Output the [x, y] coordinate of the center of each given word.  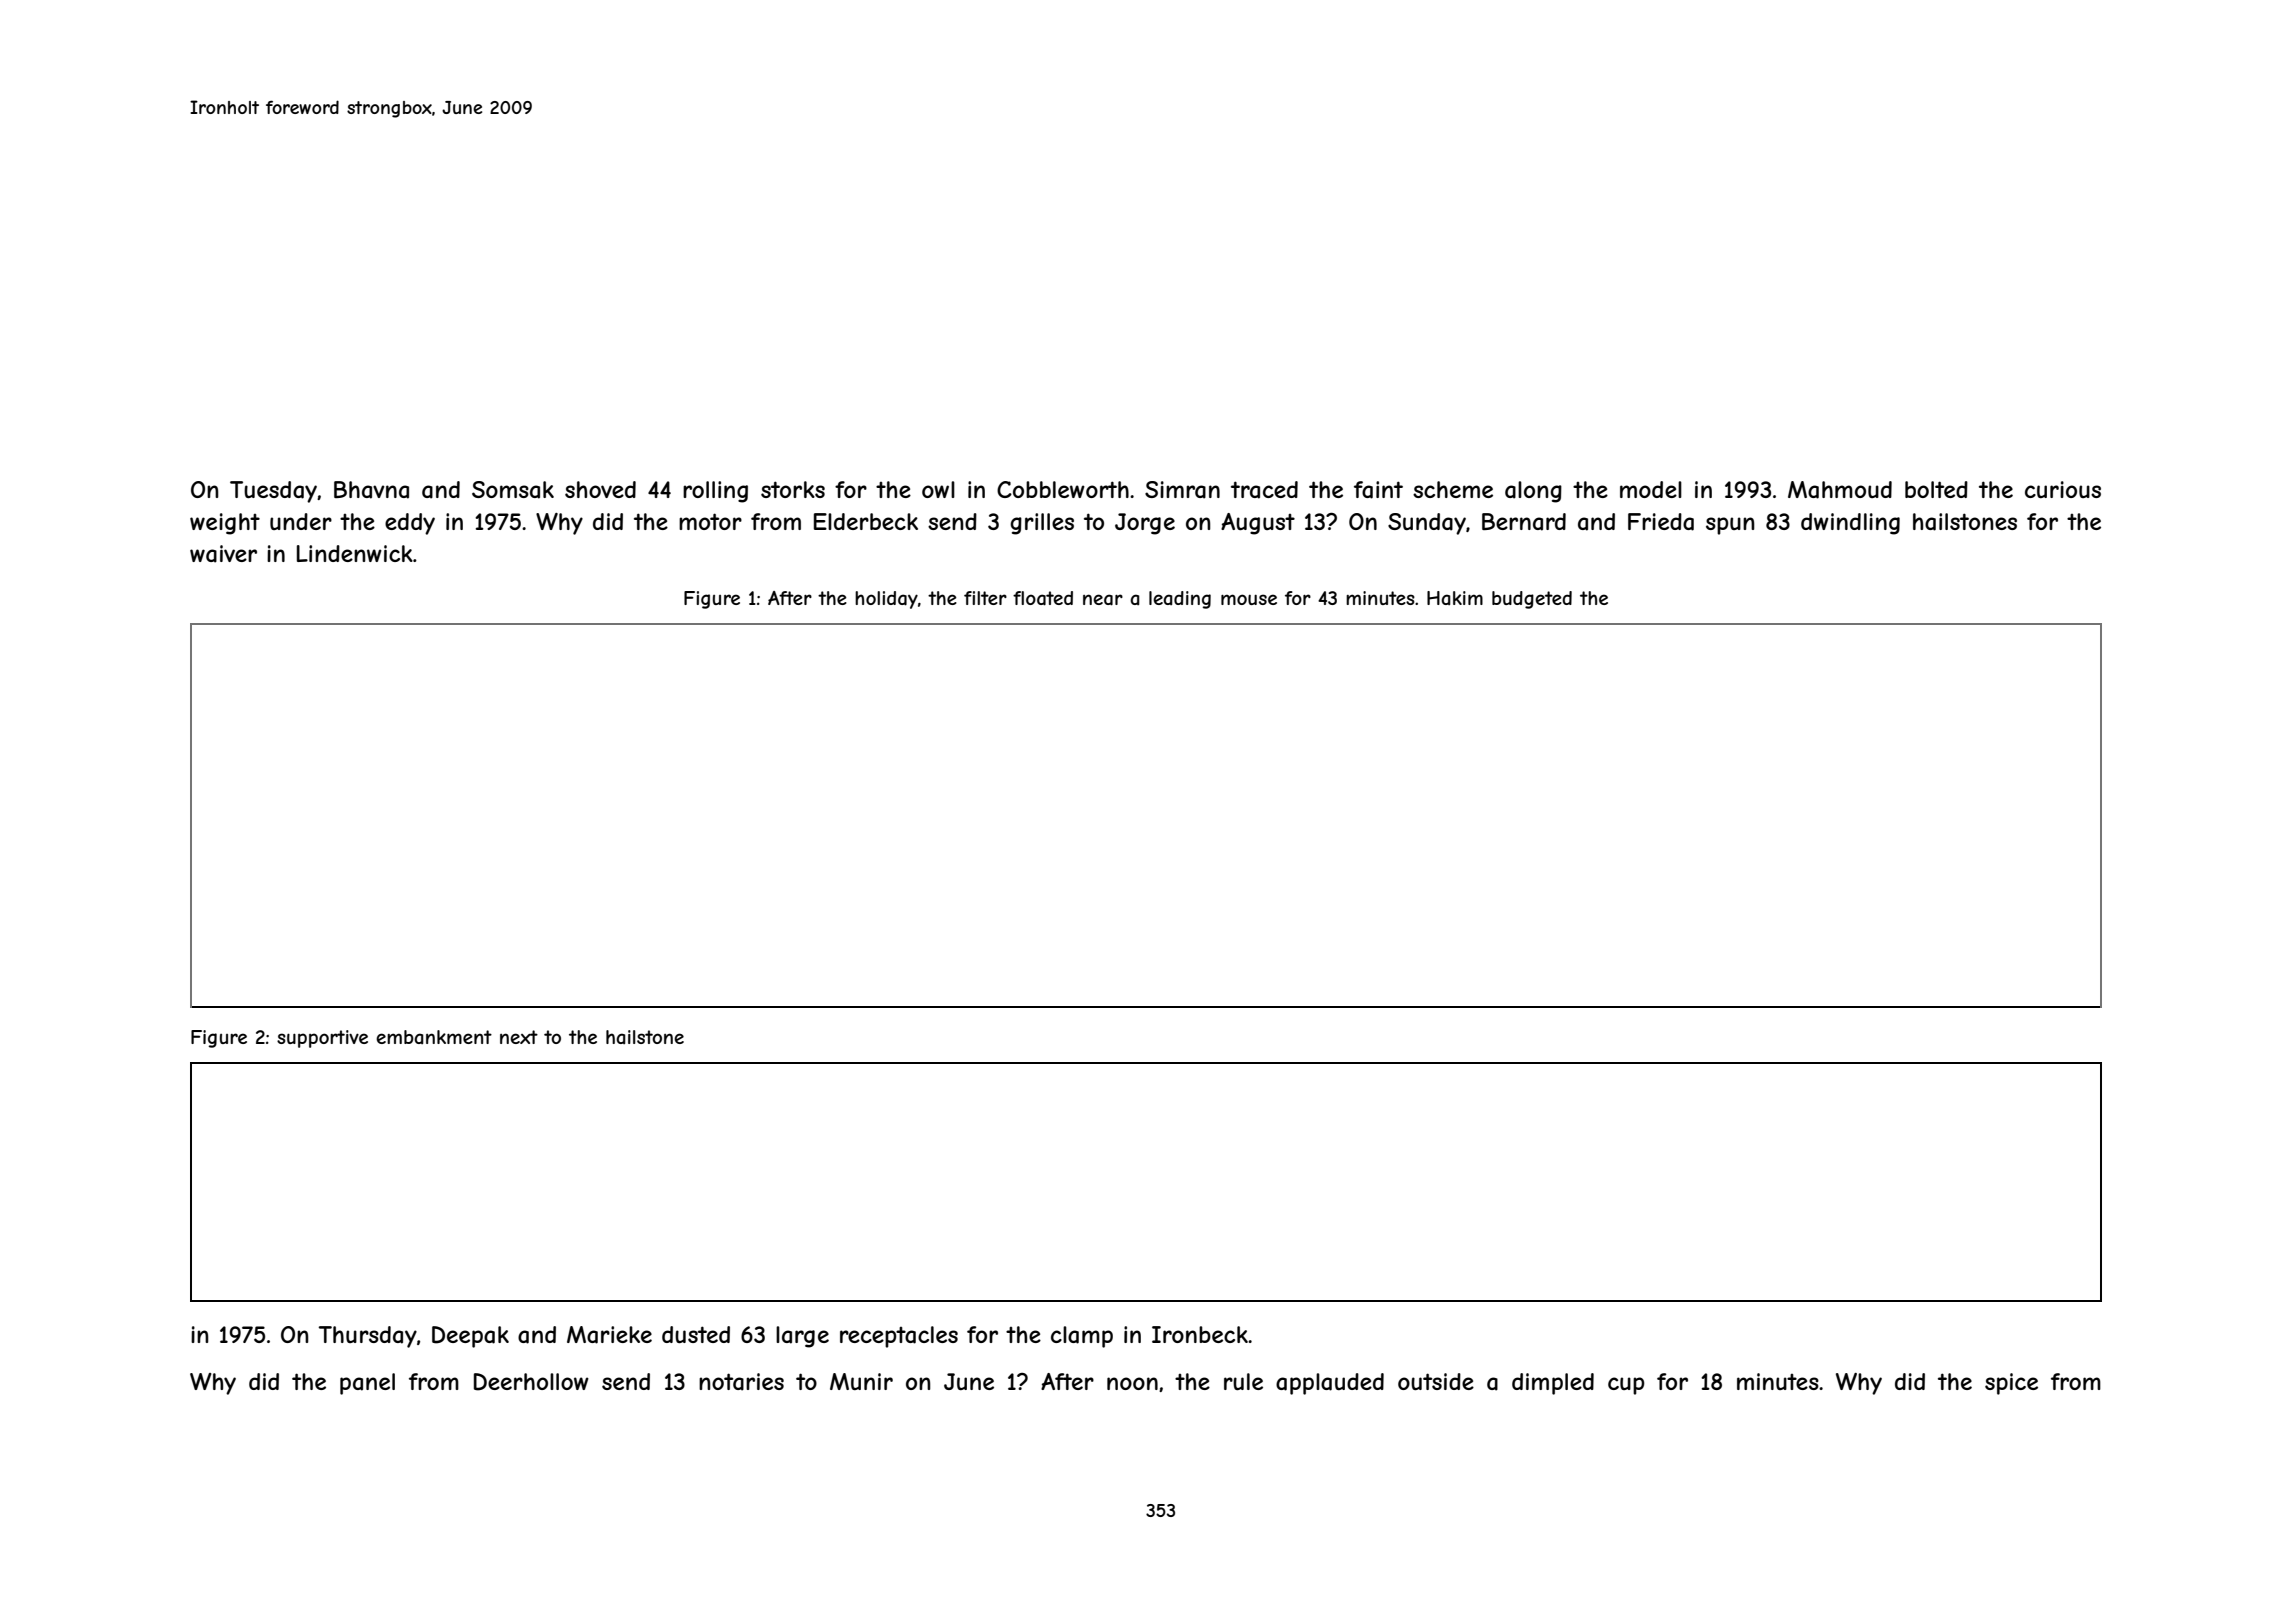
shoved [600, 489]
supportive [322, 1039]
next [519, 1037]
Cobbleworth [1063, 489]
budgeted [1532, 600]
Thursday [368, 1337]
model [1651, 489]
